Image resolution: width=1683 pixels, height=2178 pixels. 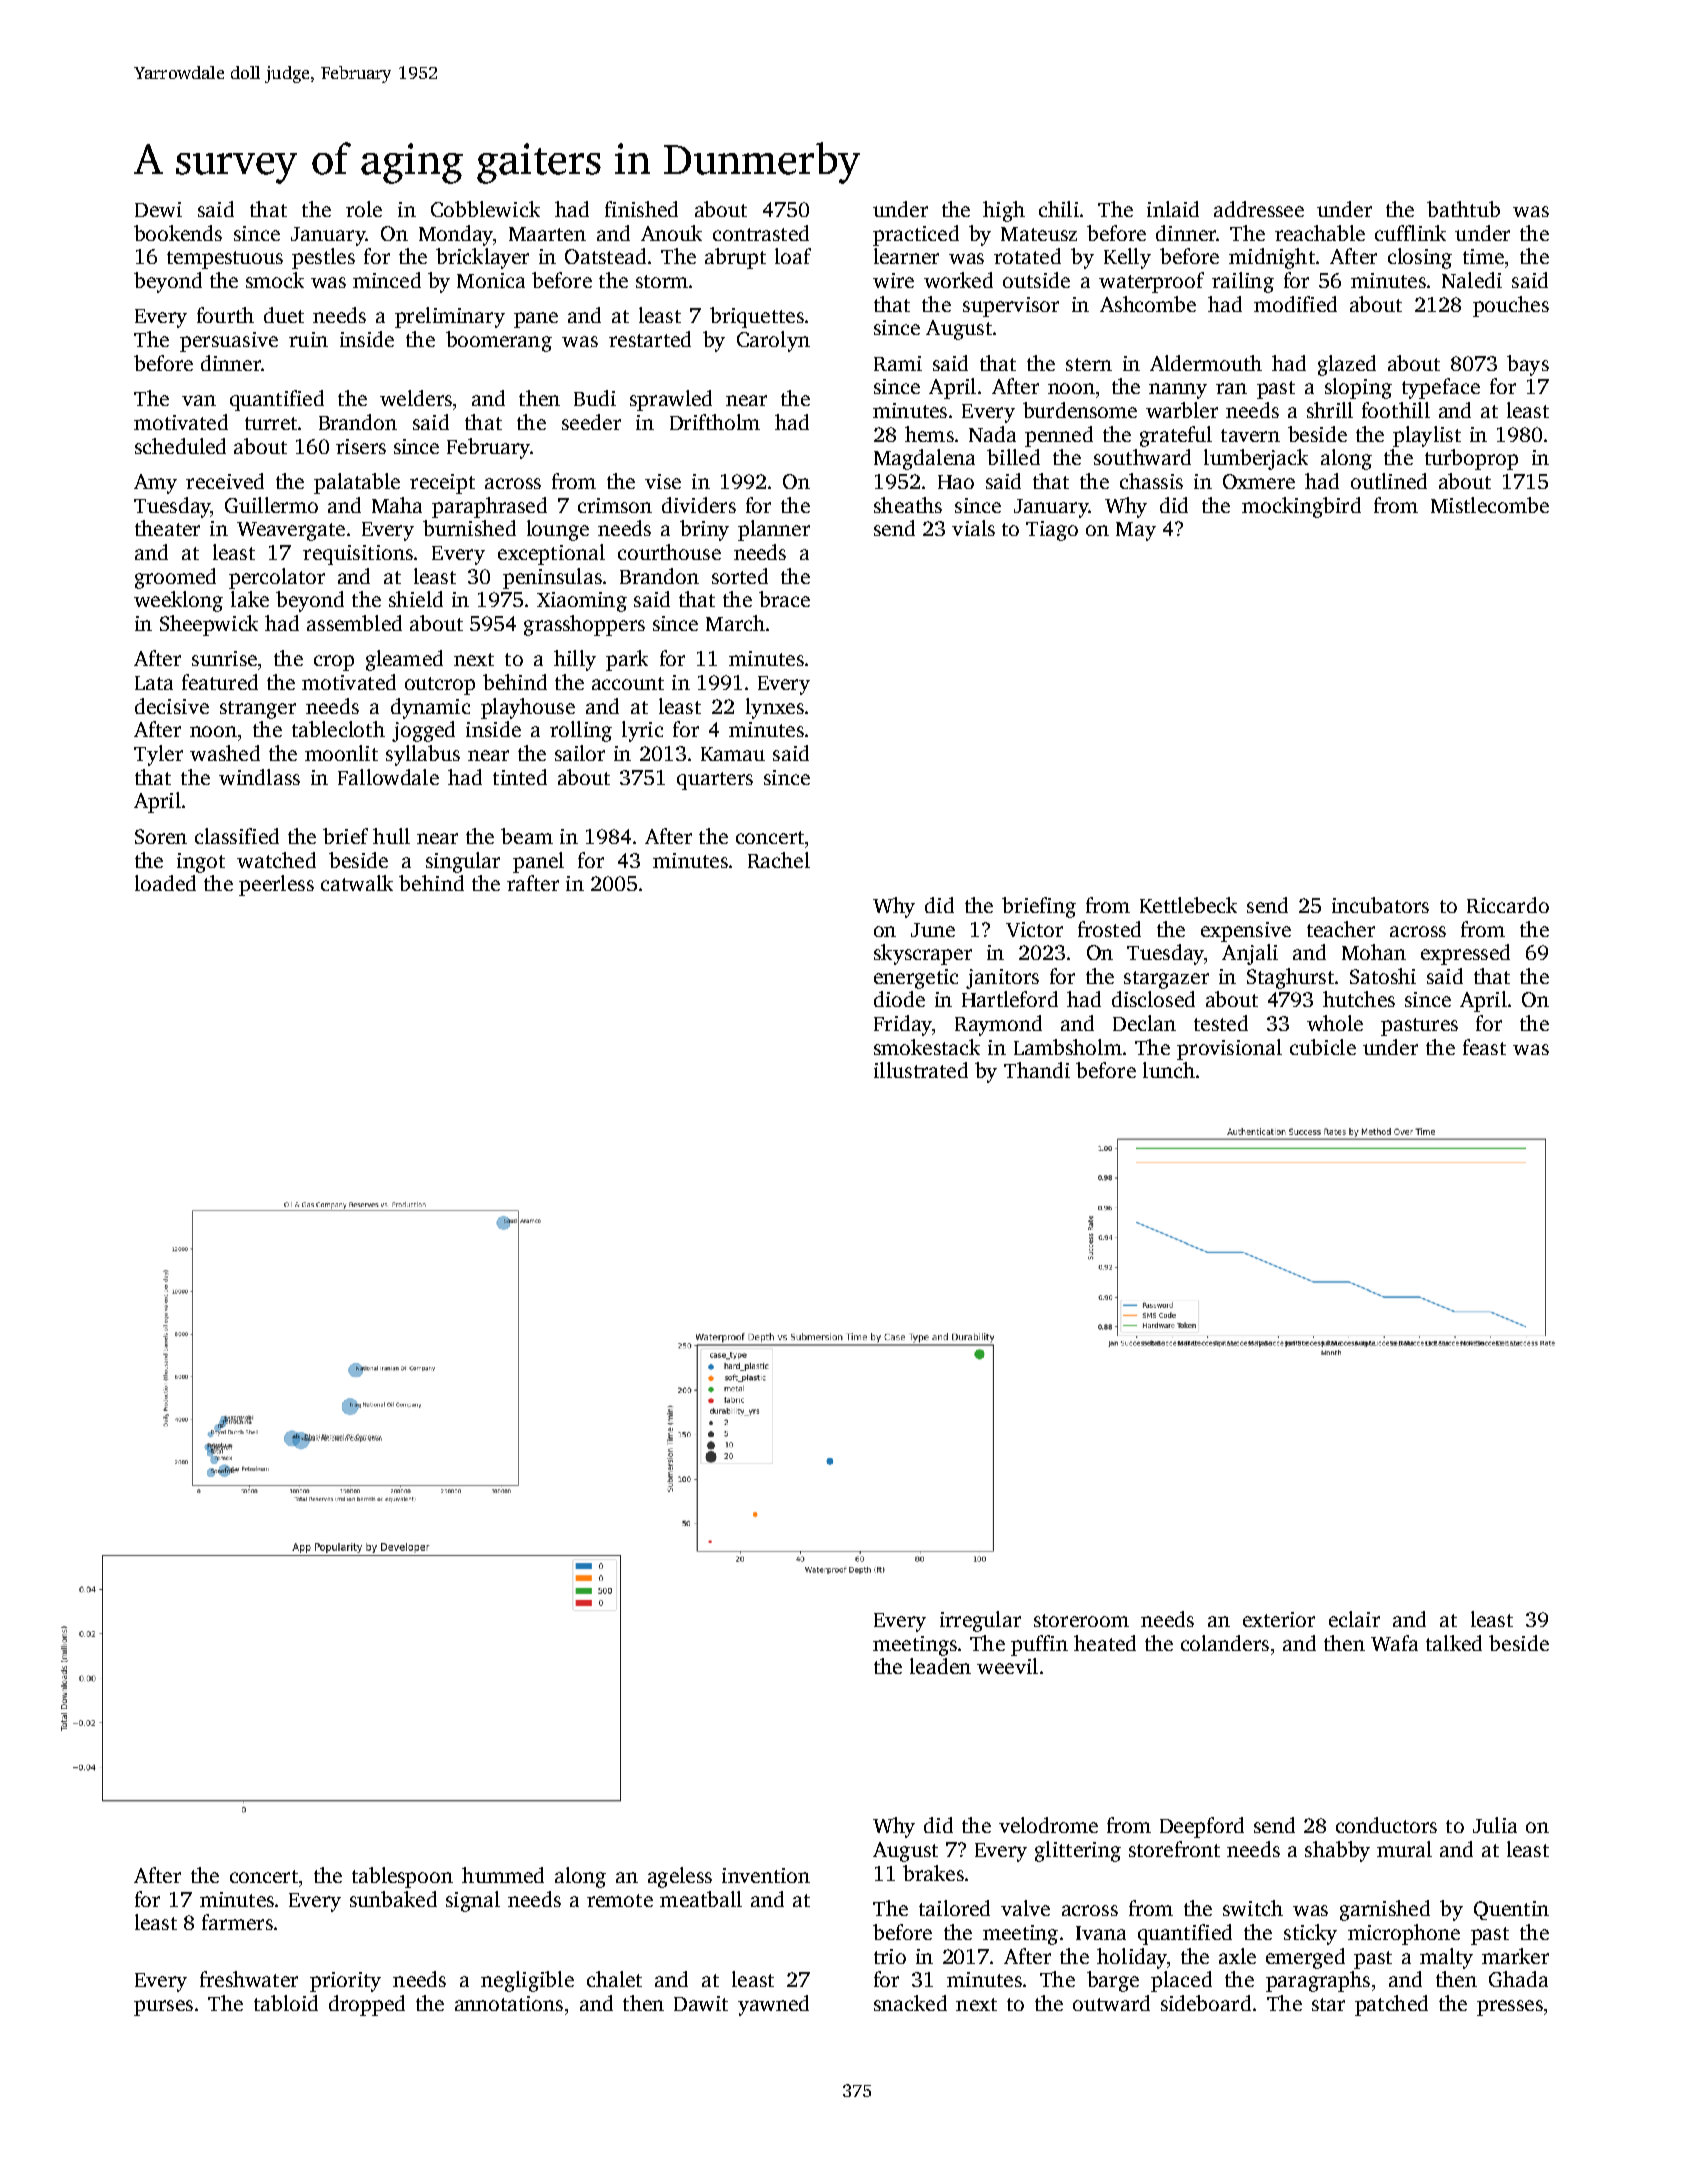 I want to click on cubicle, so click(x=1323, y=1047).
